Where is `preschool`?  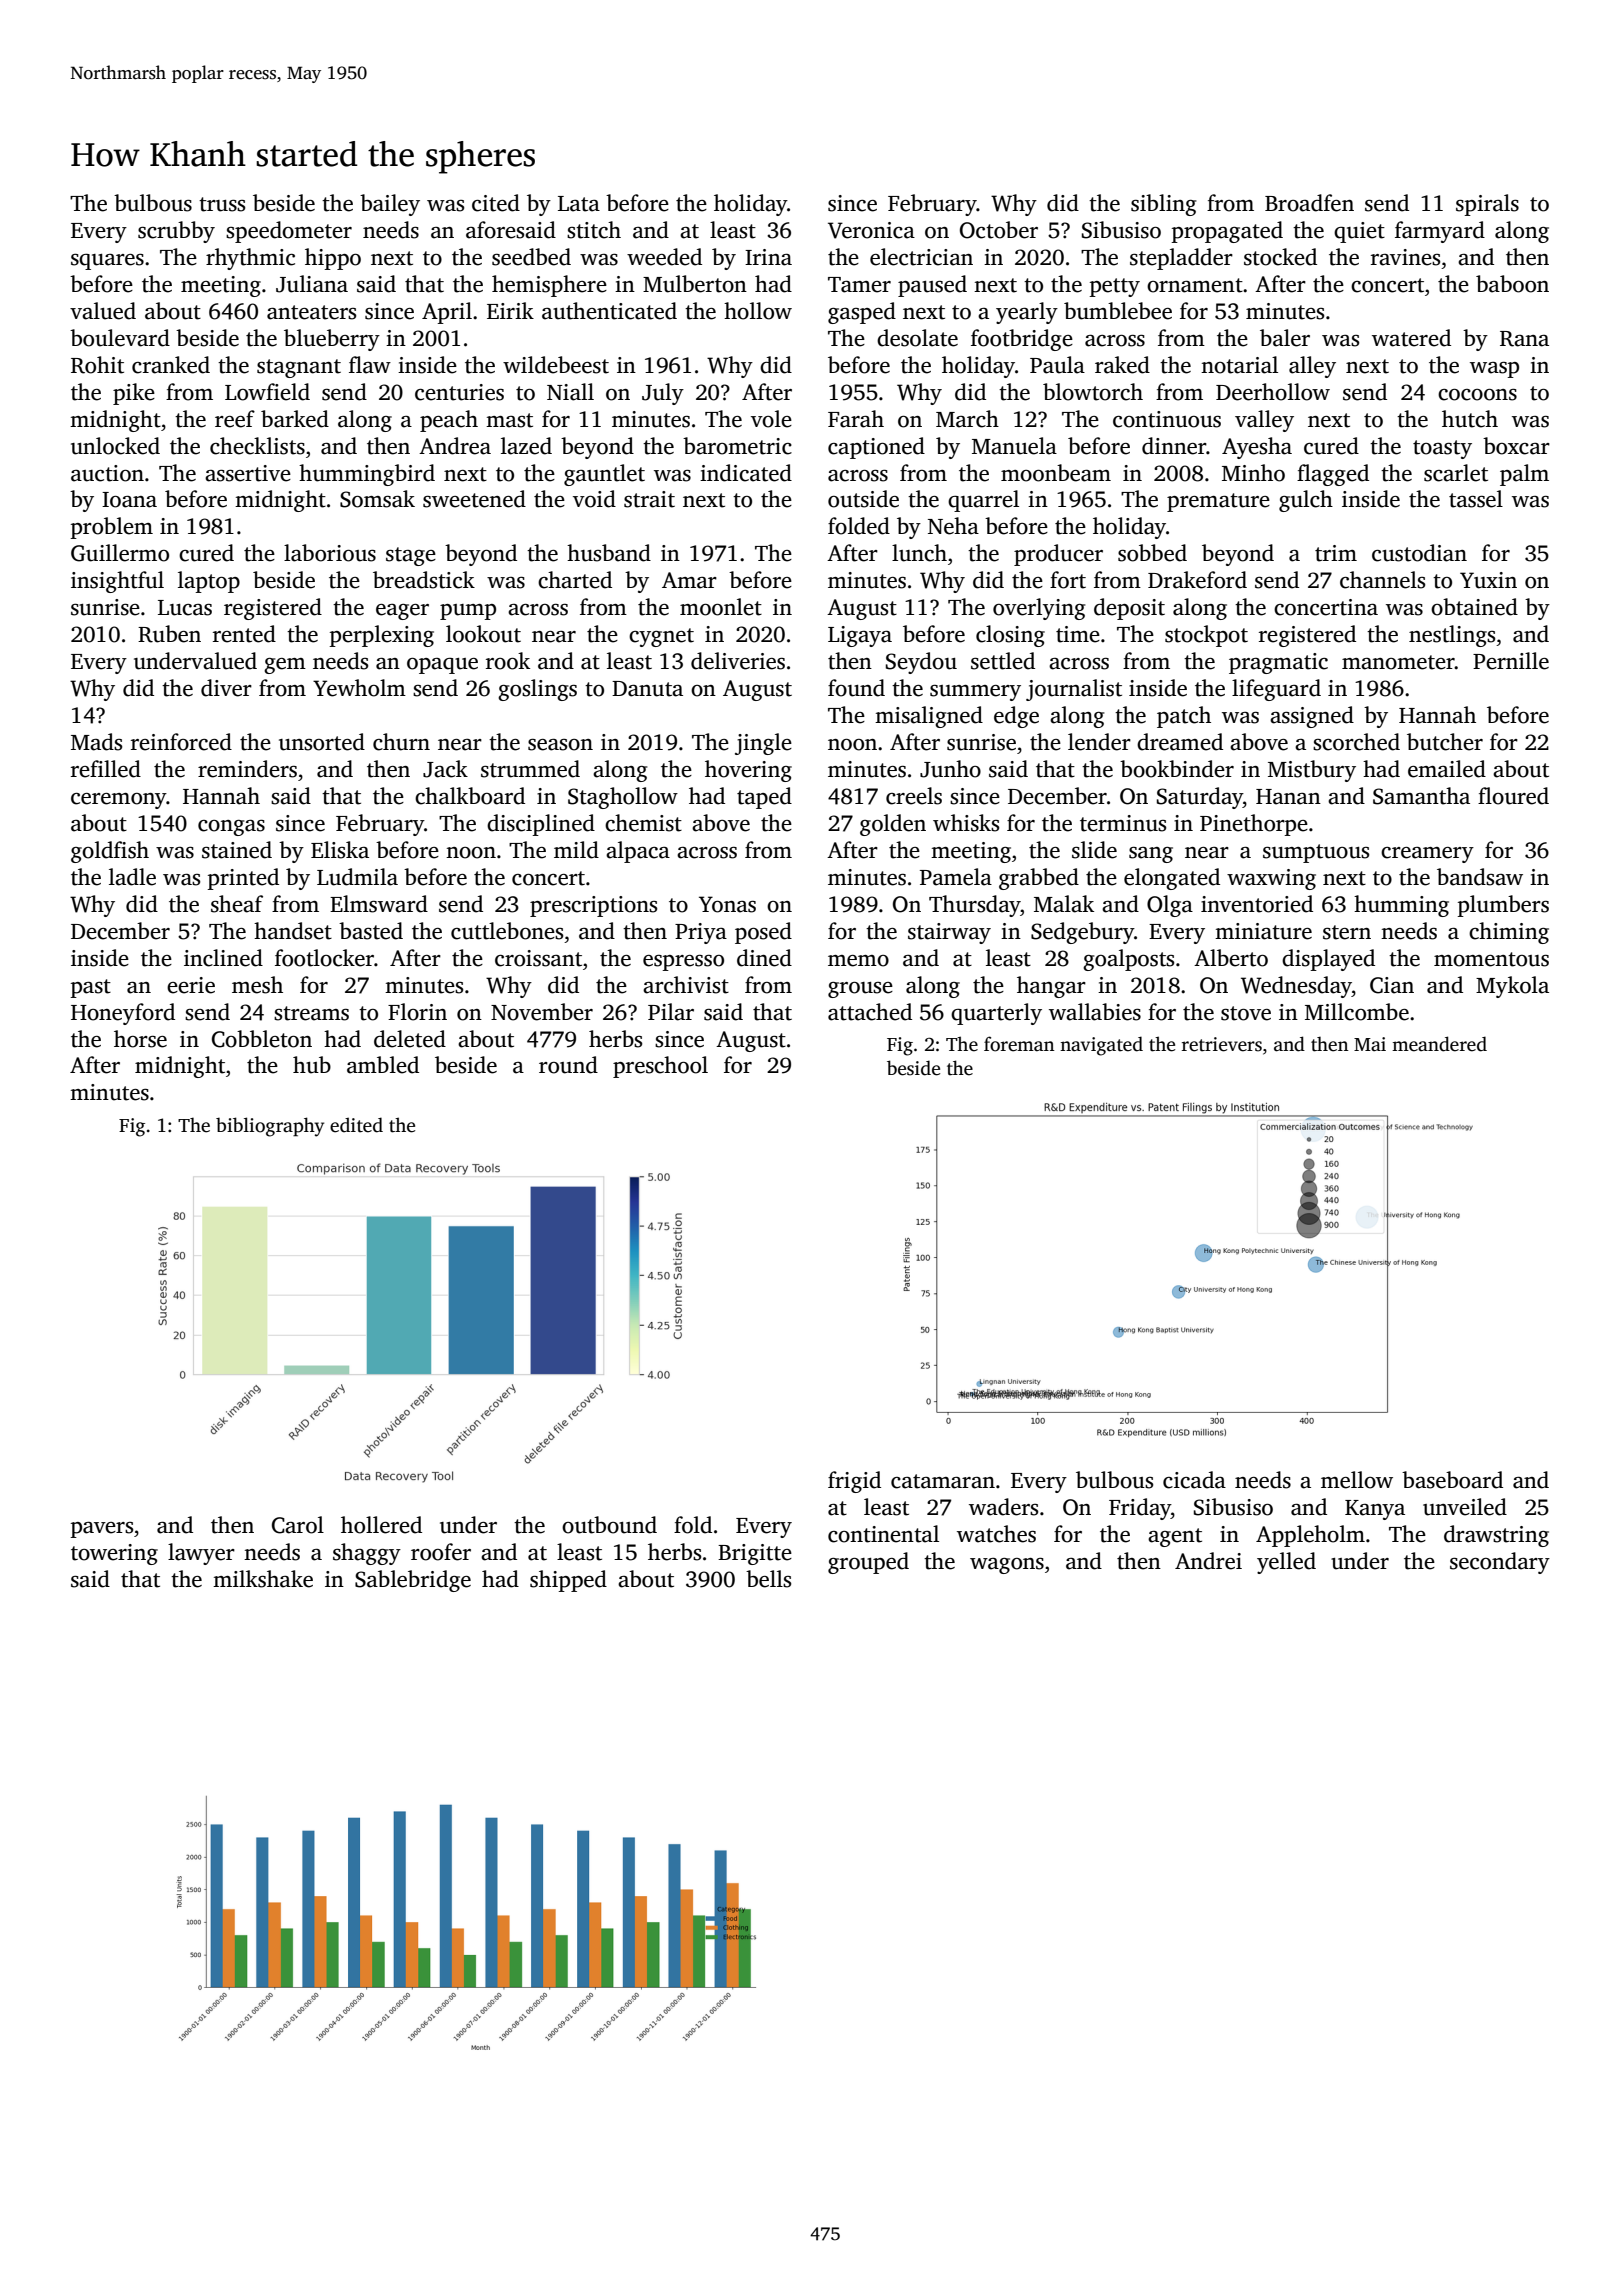
preschool is located at coordinates (660, 1067).
